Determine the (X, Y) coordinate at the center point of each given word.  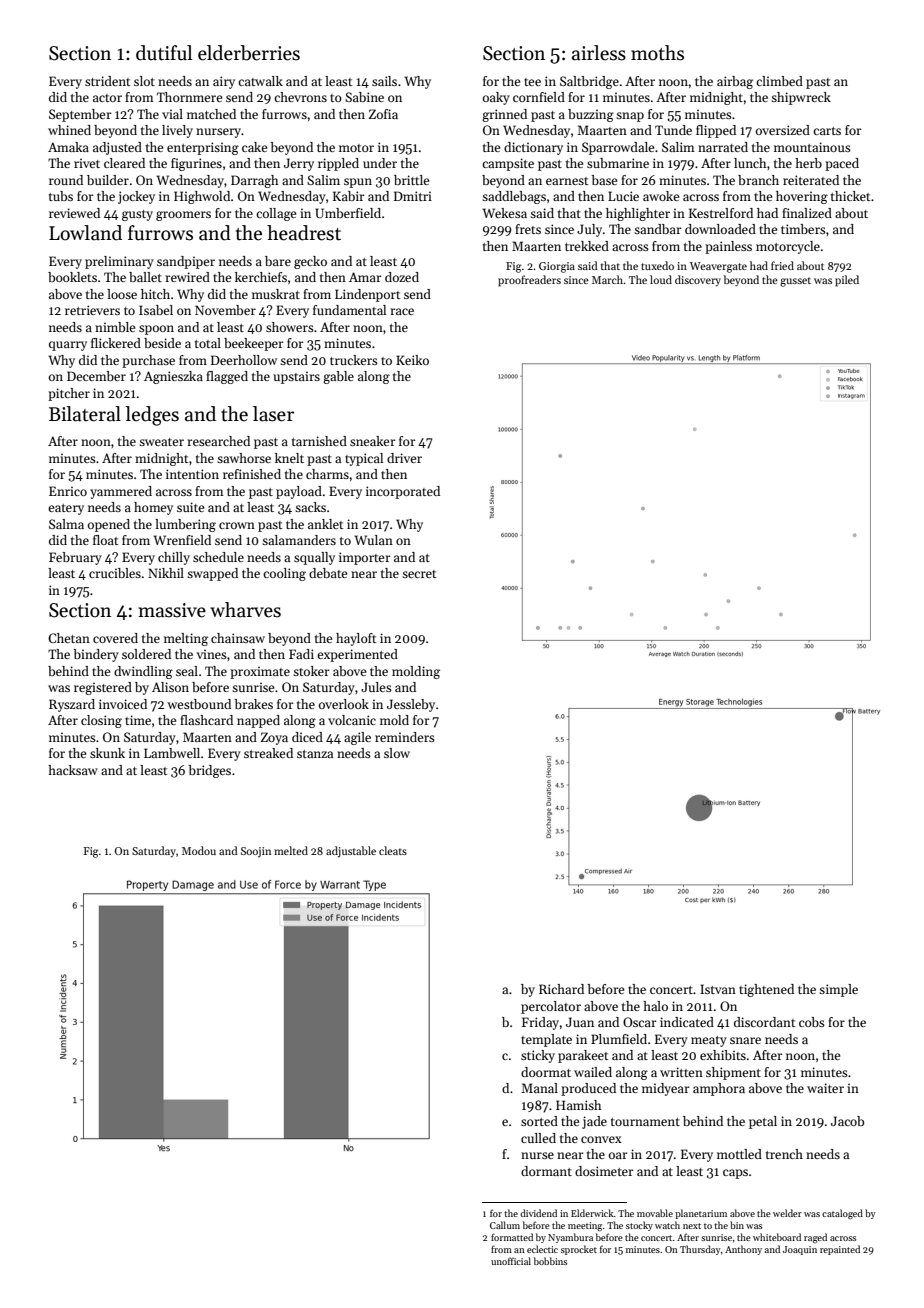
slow (397, 753)
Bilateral (85, 414)
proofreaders (529, 281)
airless (599, 53)
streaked (268, 753)
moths (657, 53)
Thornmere (189, 97)
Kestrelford (721, 213)
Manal (539, 1088)
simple (838, 990)
